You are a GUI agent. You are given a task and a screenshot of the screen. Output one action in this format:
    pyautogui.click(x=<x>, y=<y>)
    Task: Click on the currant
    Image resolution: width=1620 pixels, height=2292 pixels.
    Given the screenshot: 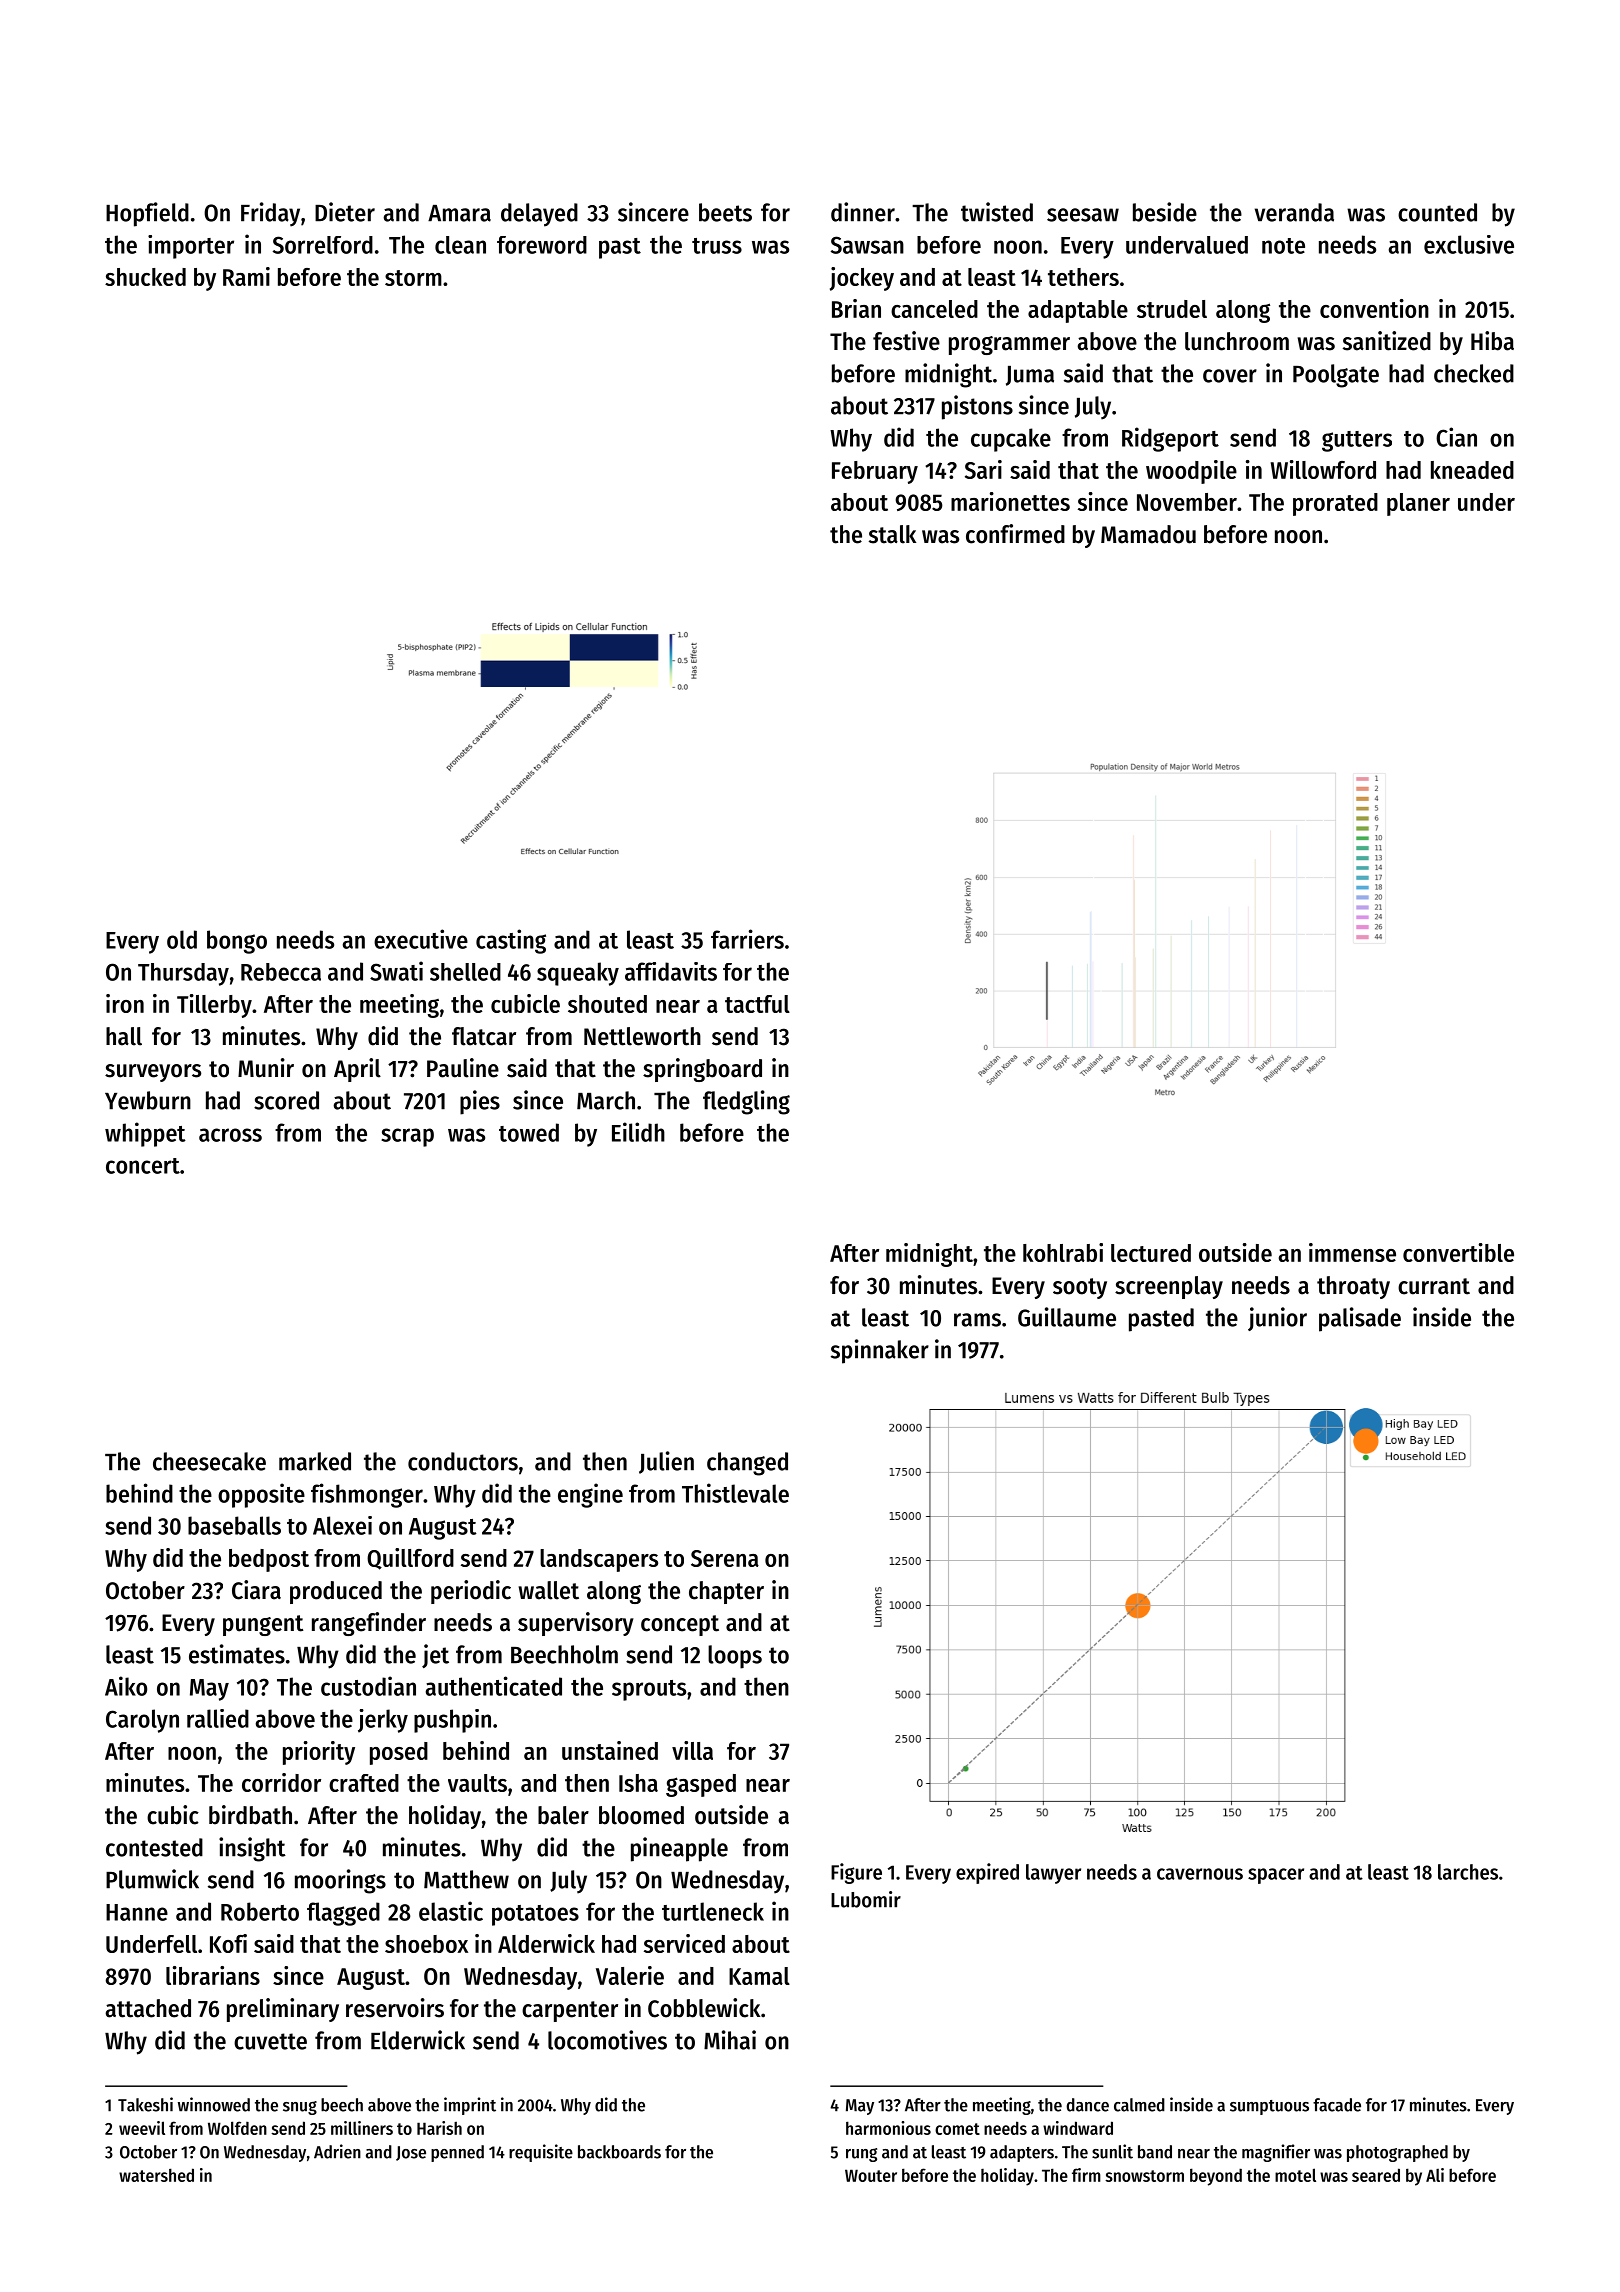 What is the action you would take?
    pyautogui.click(x=1434, y=1286)
